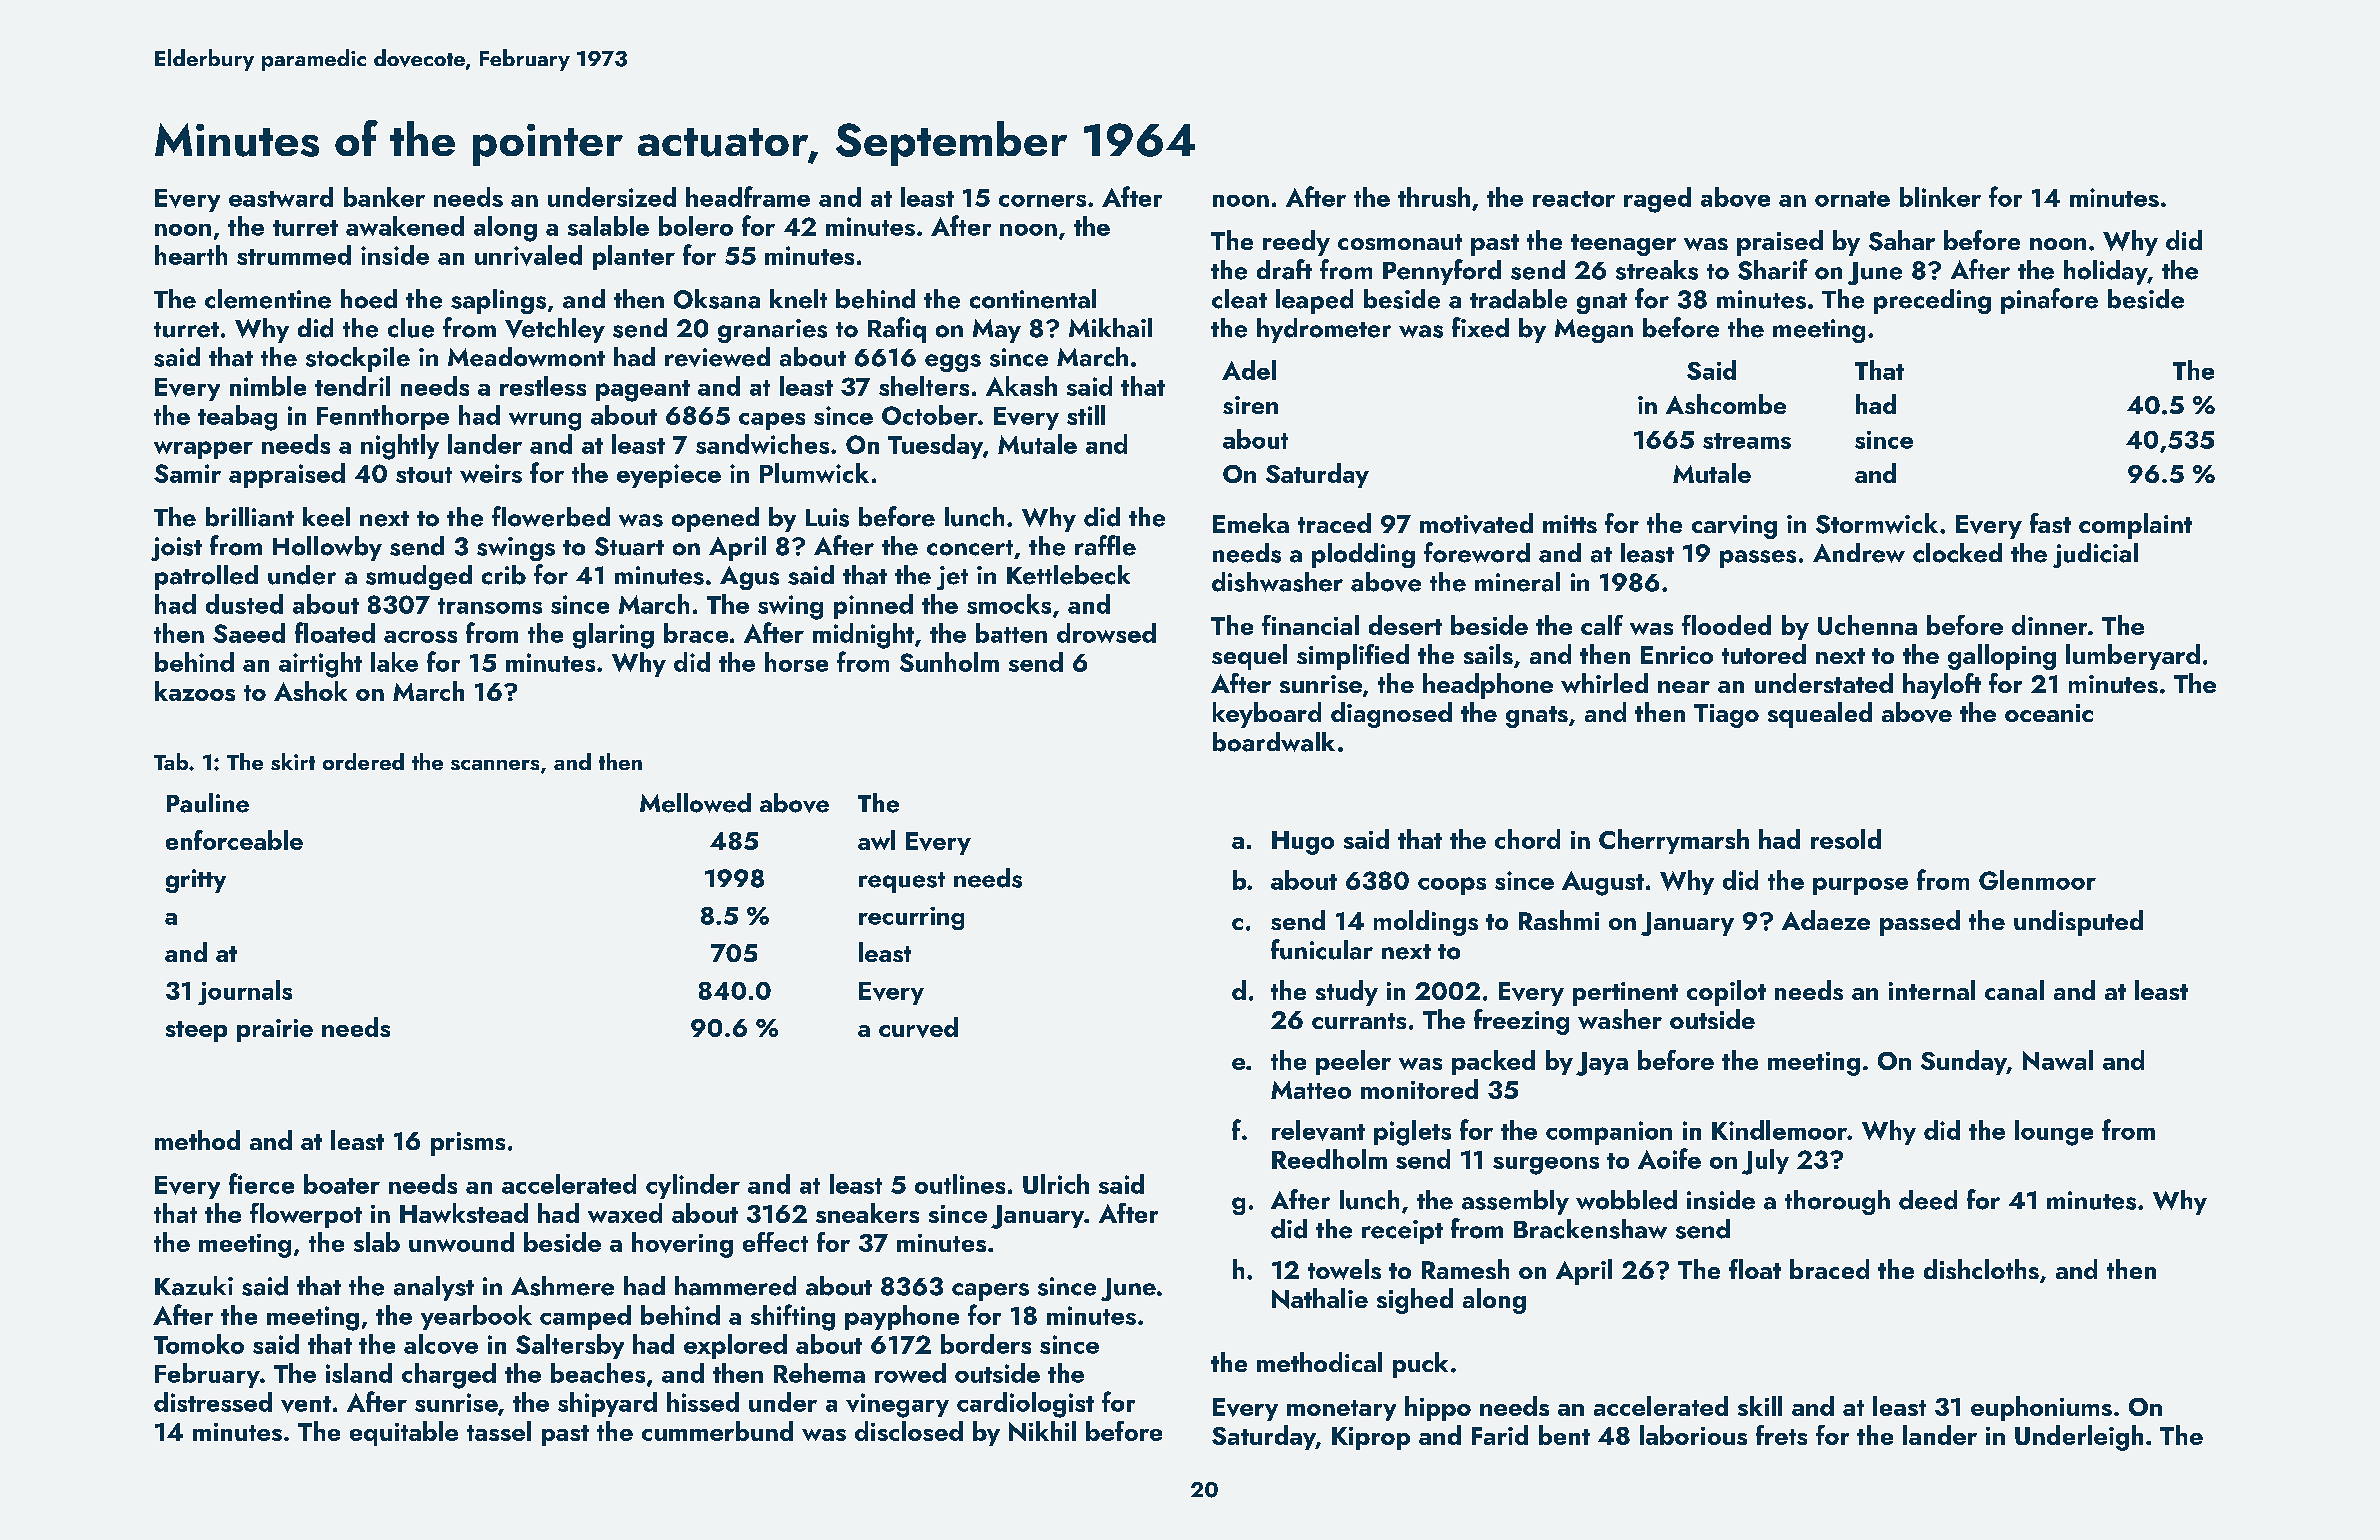 This page has height=1540, width=2380. Describe the element at coordinates (261, 1183) in the page. I see `fierce` at that location.
